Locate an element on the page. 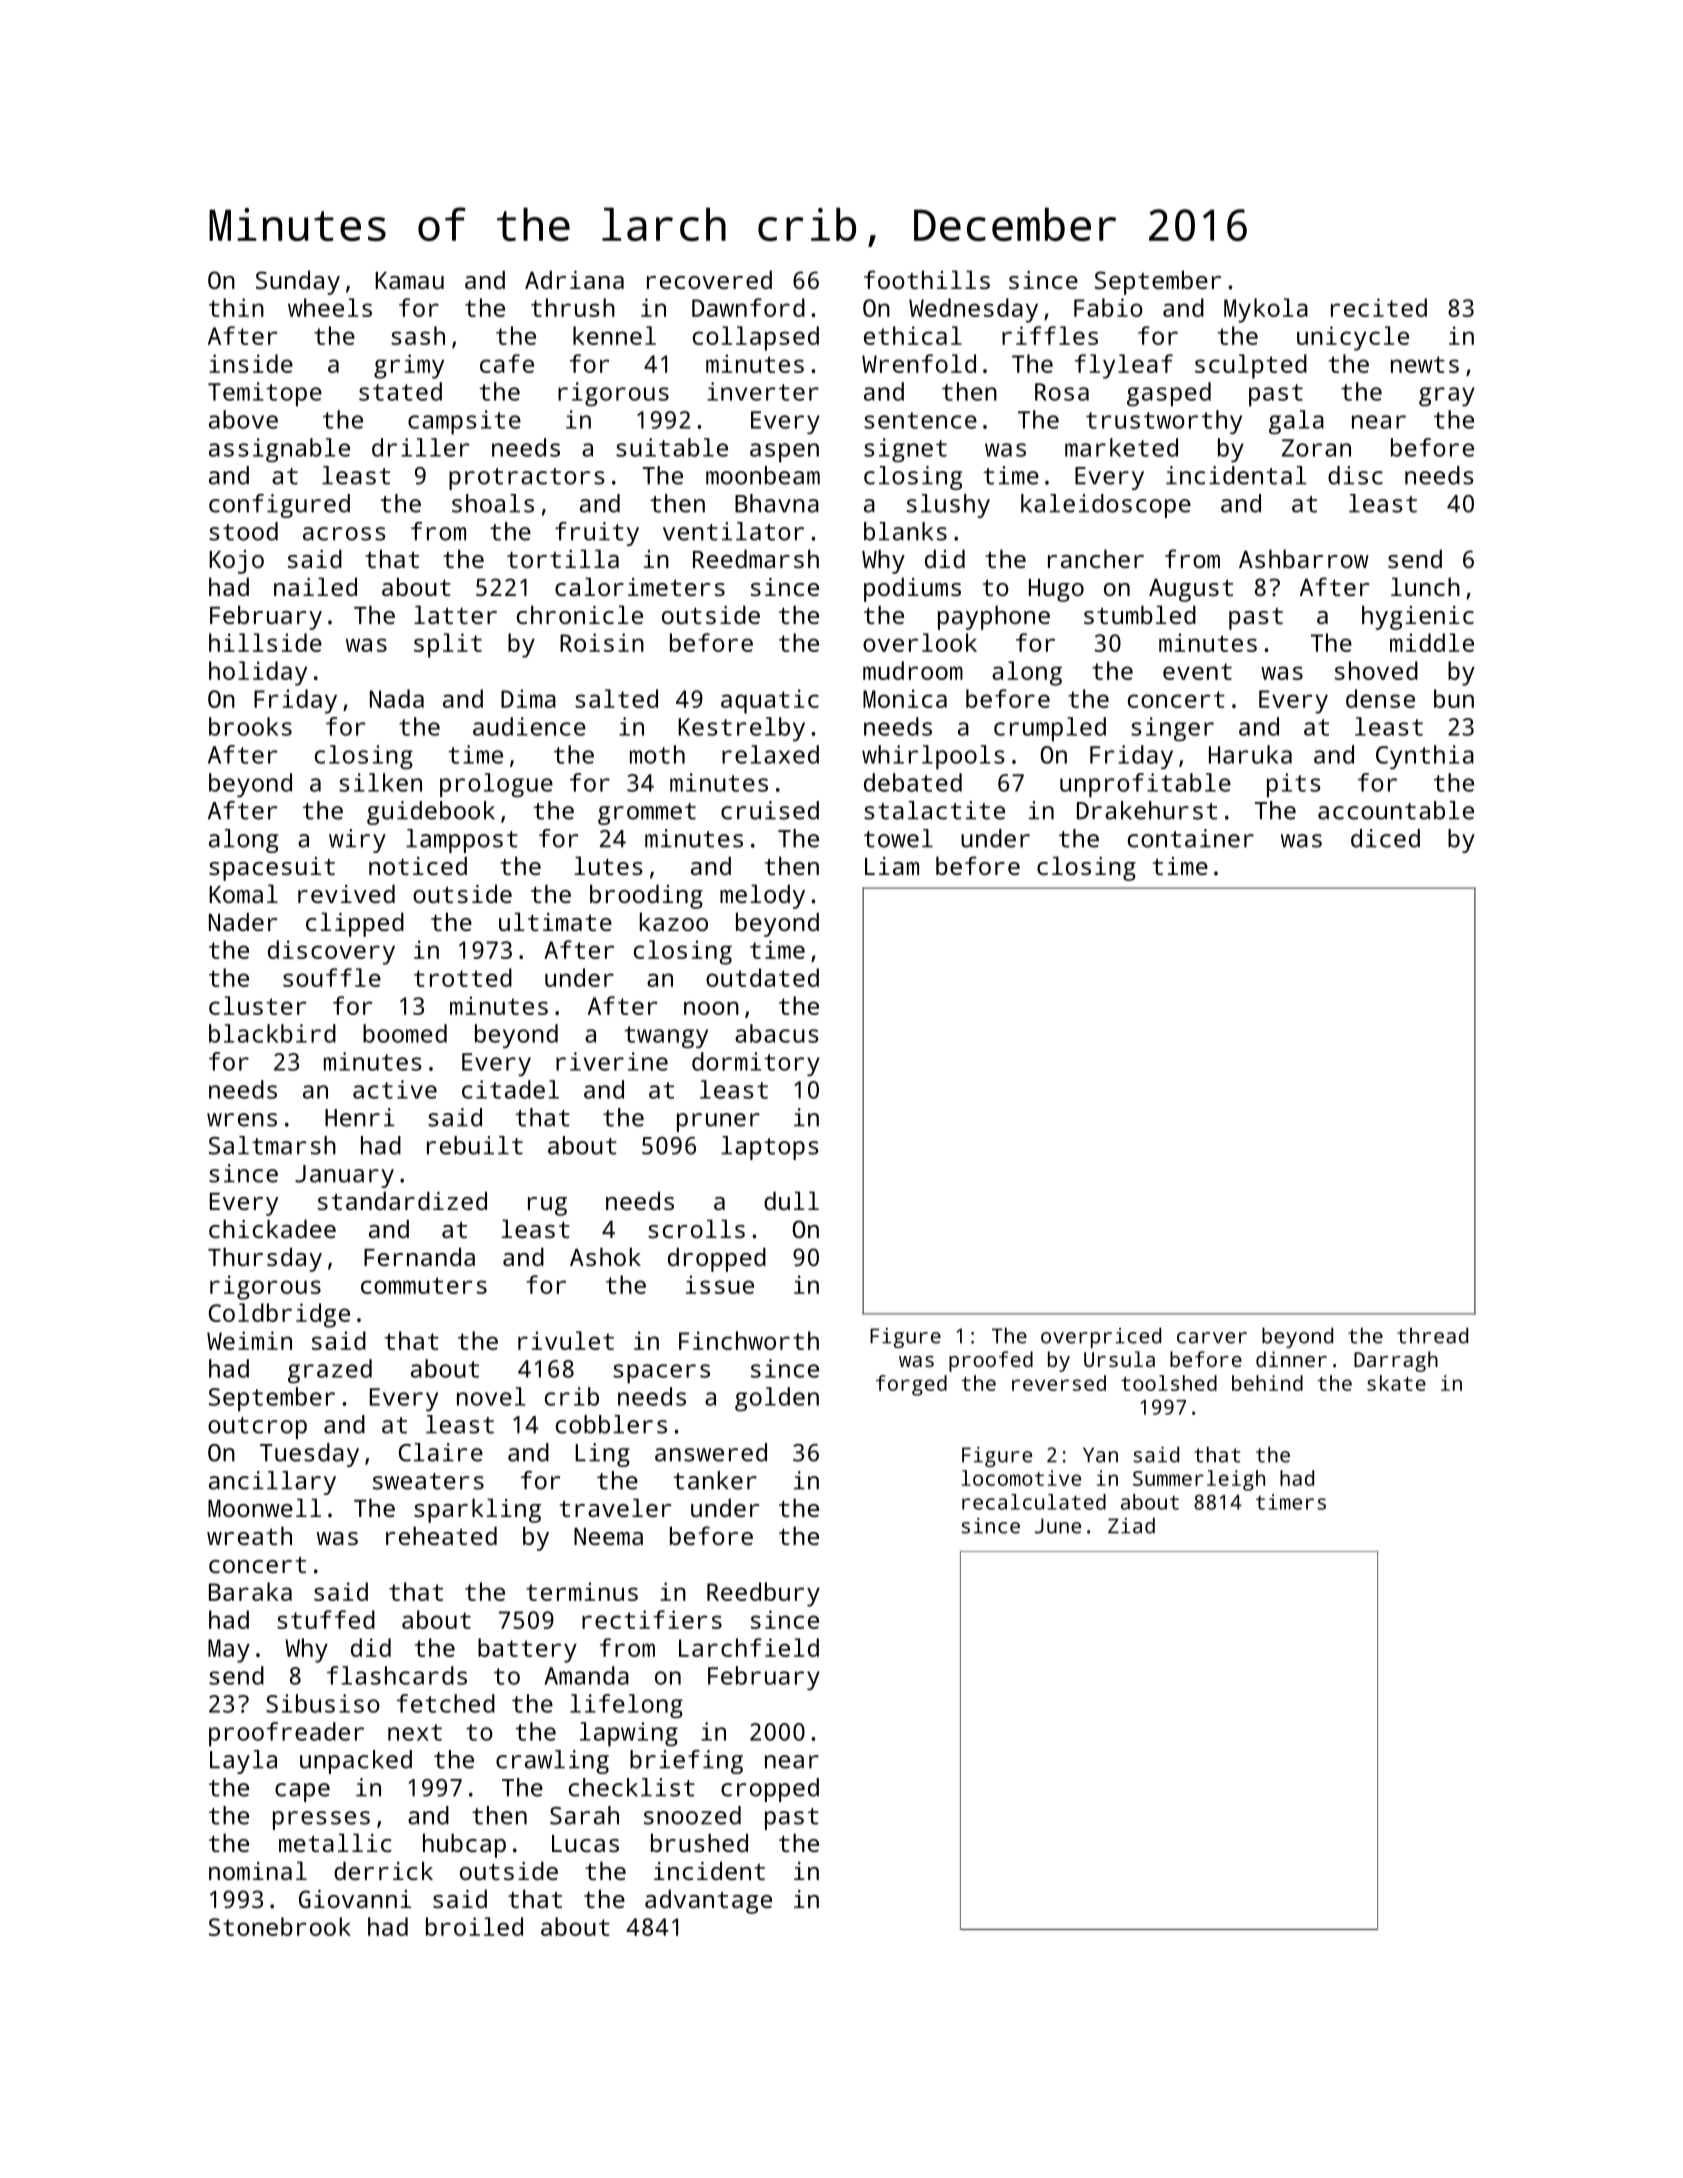 Image resolution: width=1683 pixels, height=2178 pixels. cropped is located at coordinates (770, 1790).
